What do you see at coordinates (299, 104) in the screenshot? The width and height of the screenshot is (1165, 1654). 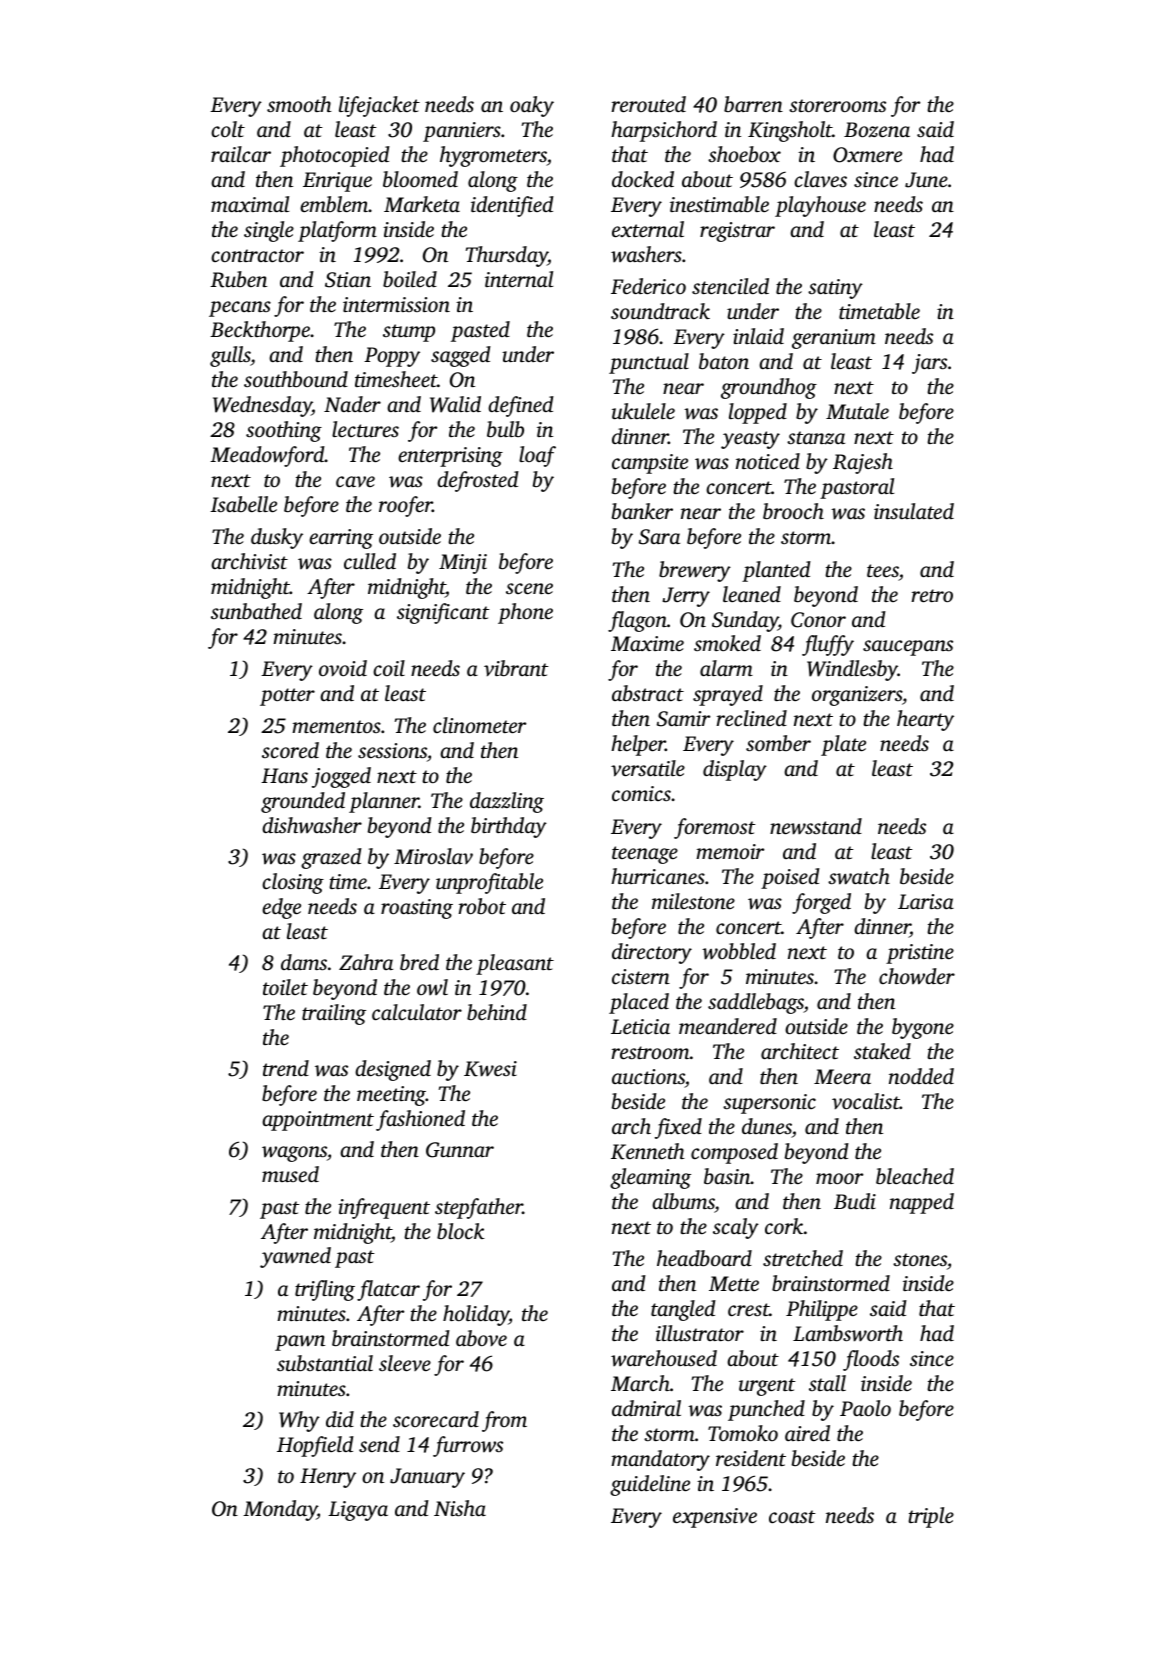 I see `smooth` at bounding box center [299, 104].
